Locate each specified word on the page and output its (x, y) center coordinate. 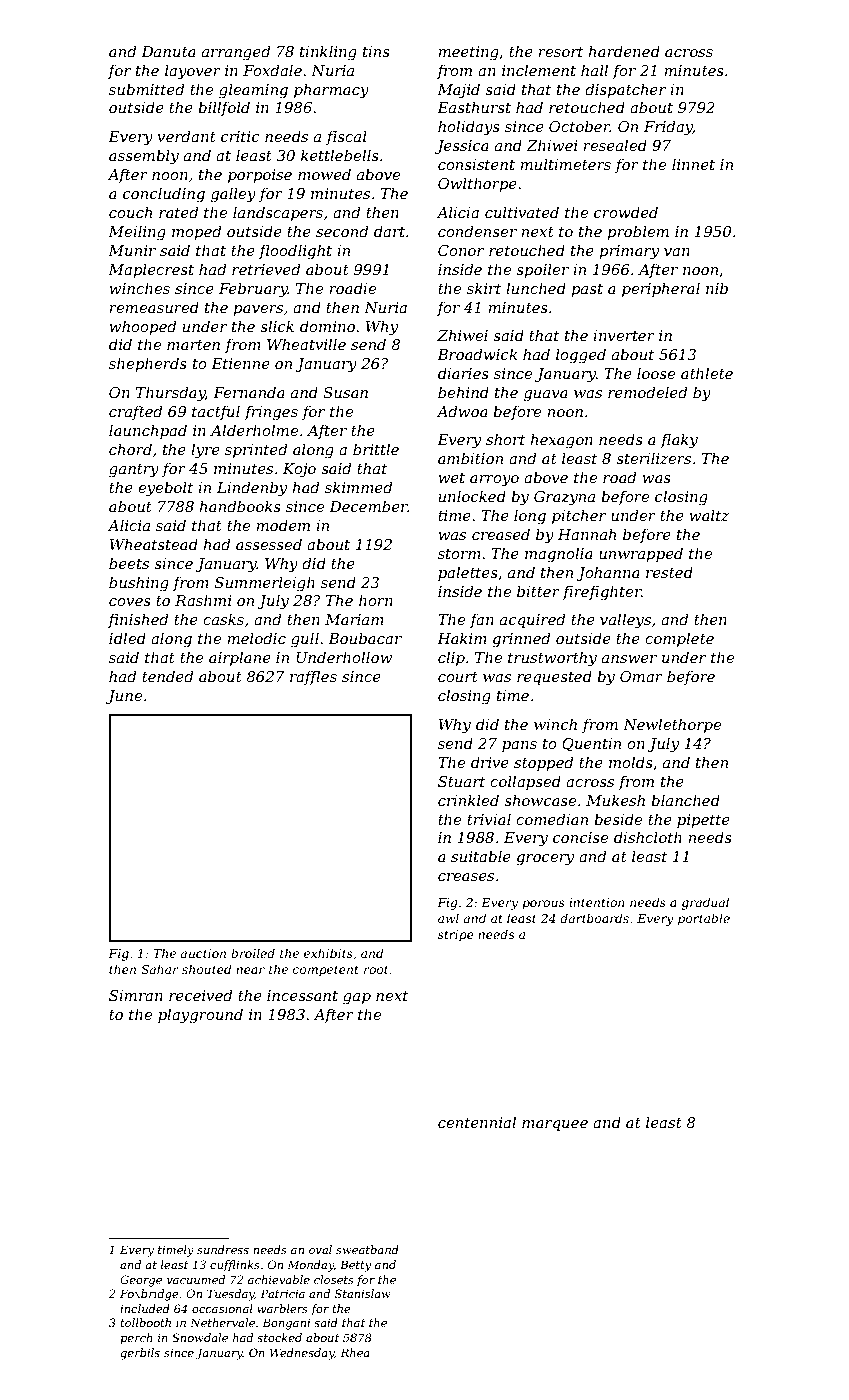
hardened (624, 51)
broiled (253, 953)
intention (597, 902)
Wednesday (302, 1354)
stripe (456, 936)
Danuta (168, 51)
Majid (458, 91)
